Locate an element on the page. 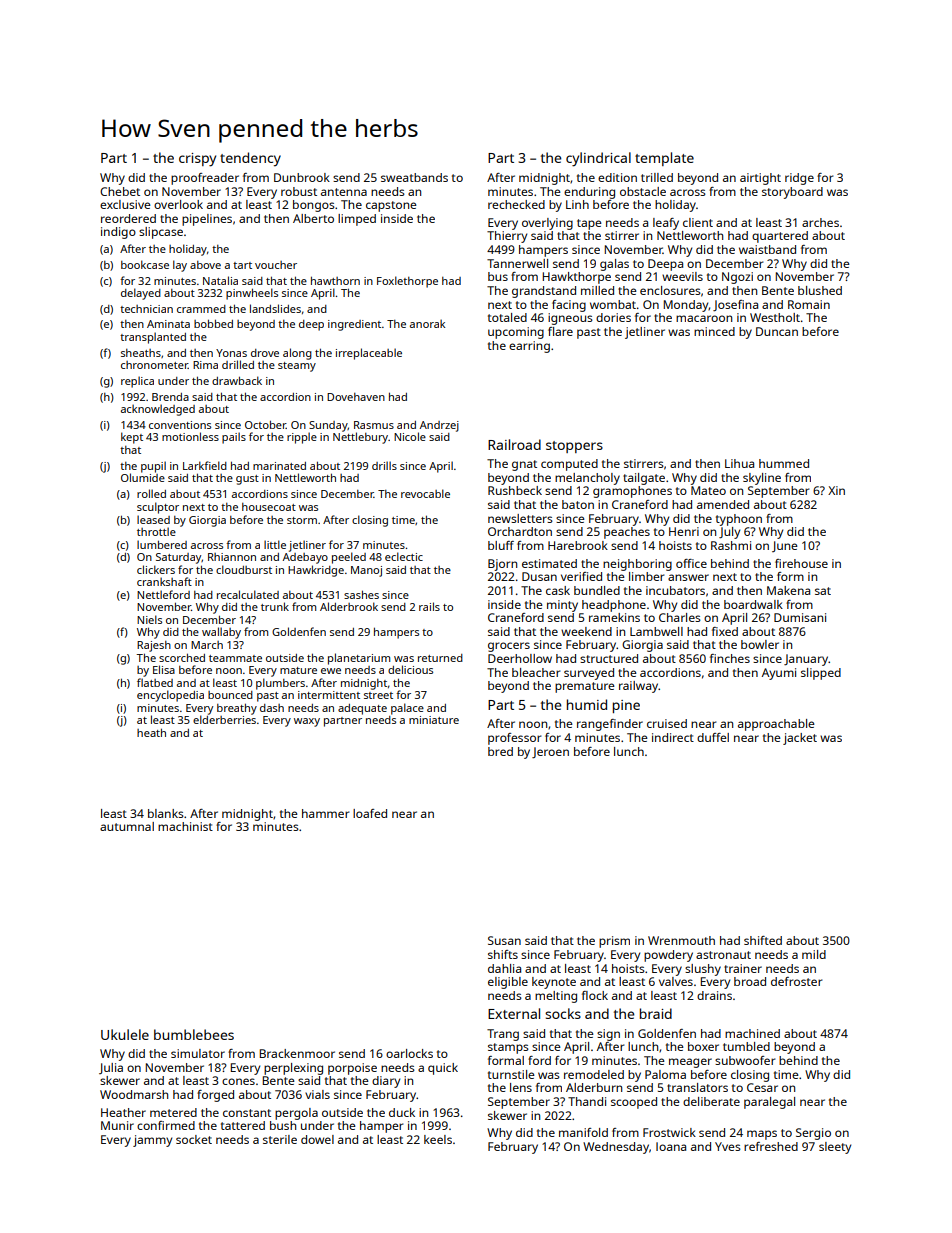  Dunbrook is located at coordinates (302, 177).
